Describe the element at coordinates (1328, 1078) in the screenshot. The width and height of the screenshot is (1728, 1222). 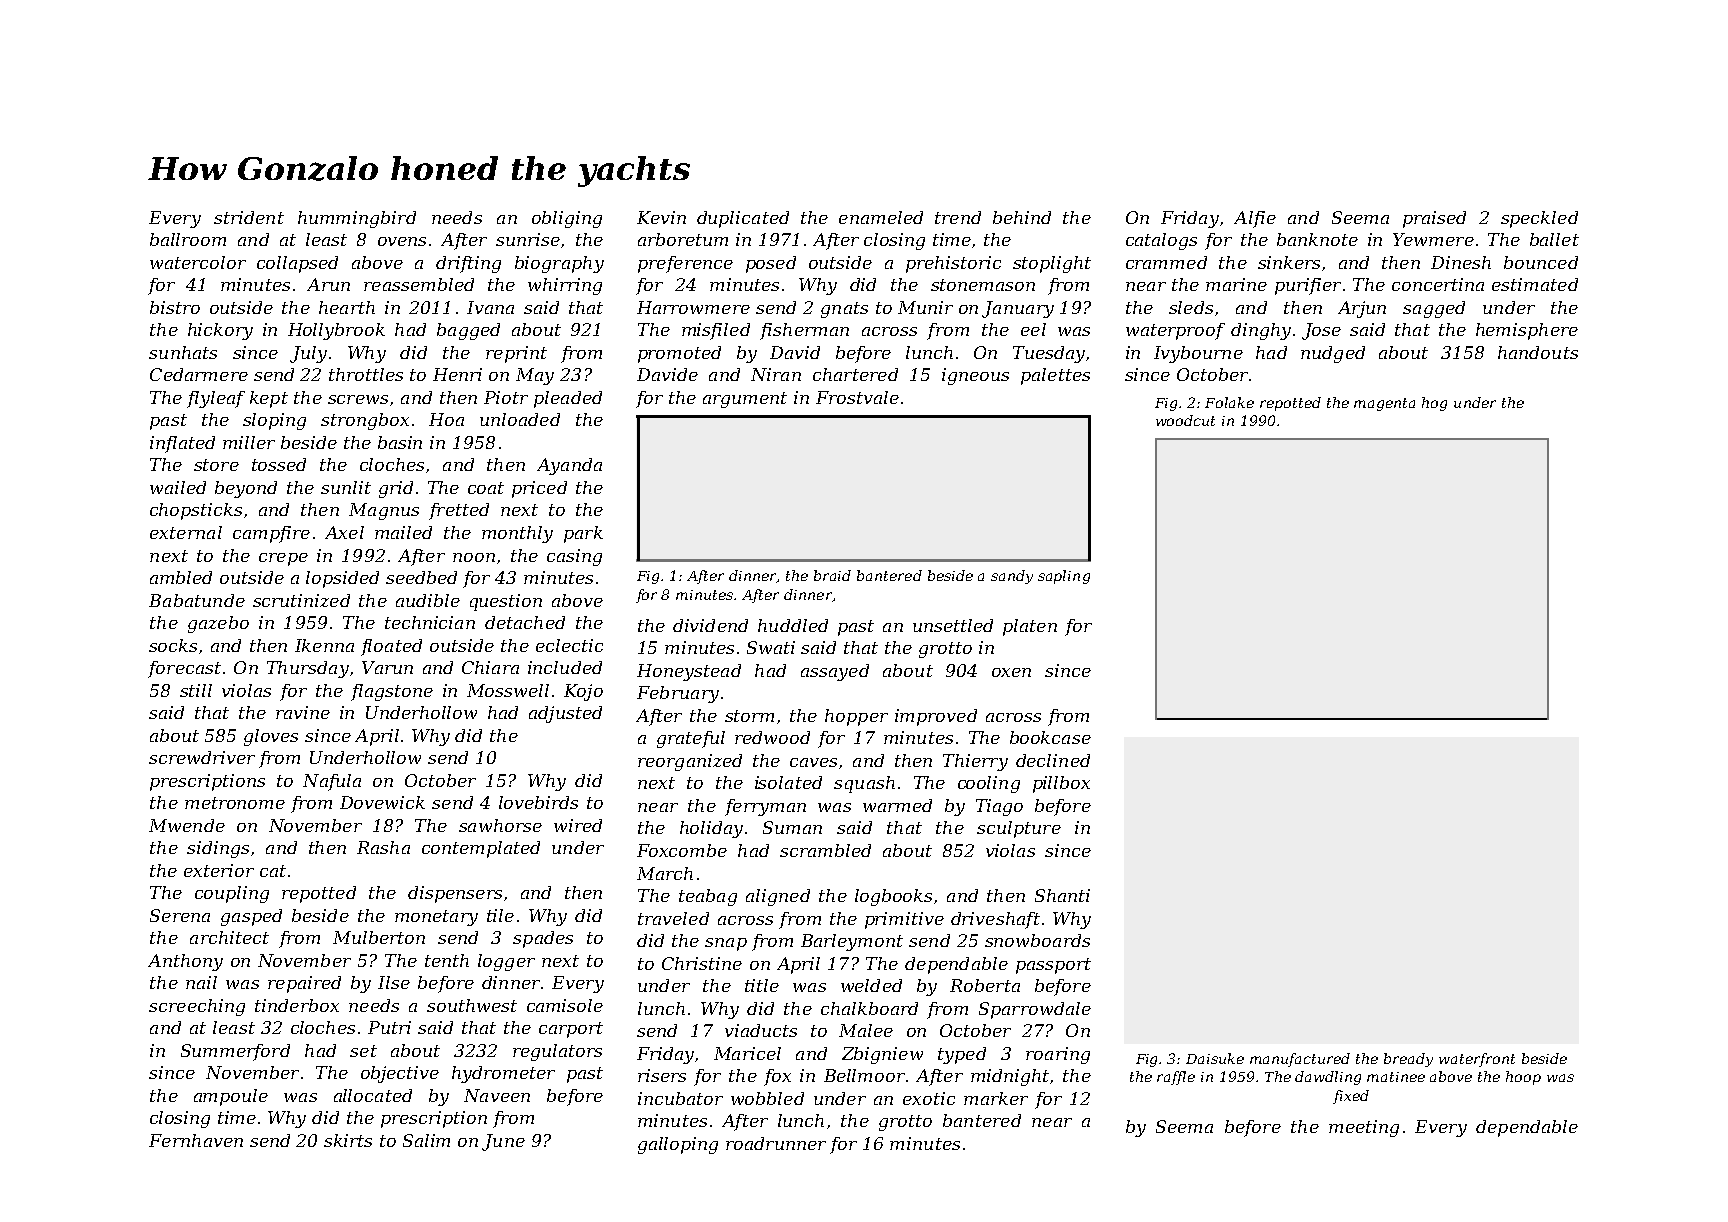
I see `dawdling` at that location.
